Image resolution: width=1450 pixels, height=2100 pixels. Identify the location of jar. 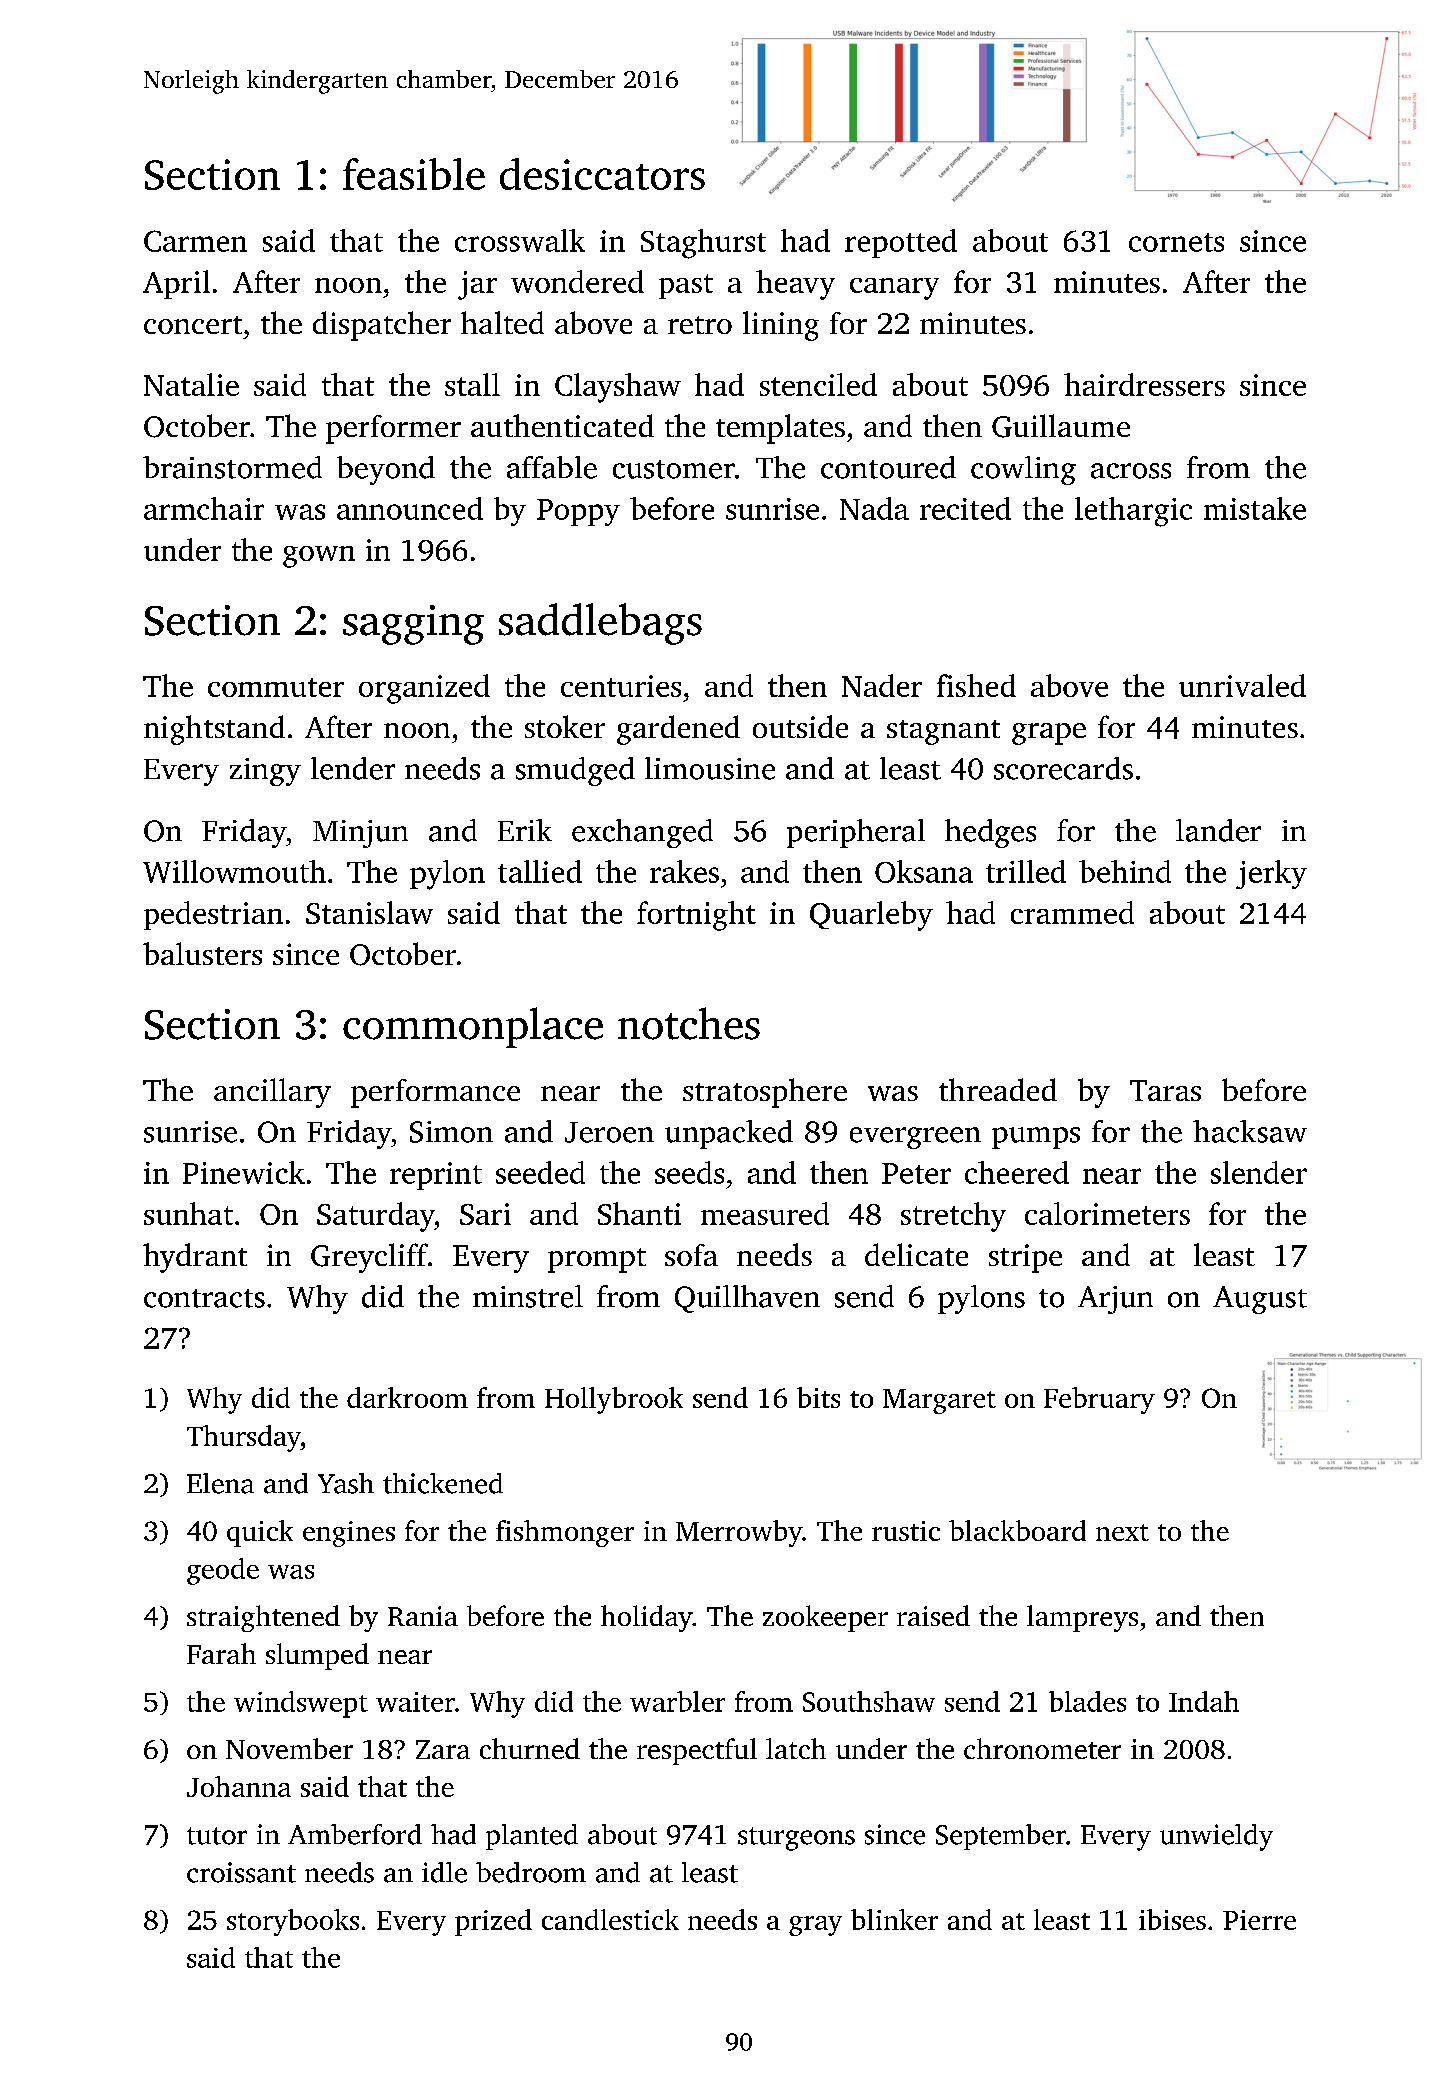
(477, 285).
